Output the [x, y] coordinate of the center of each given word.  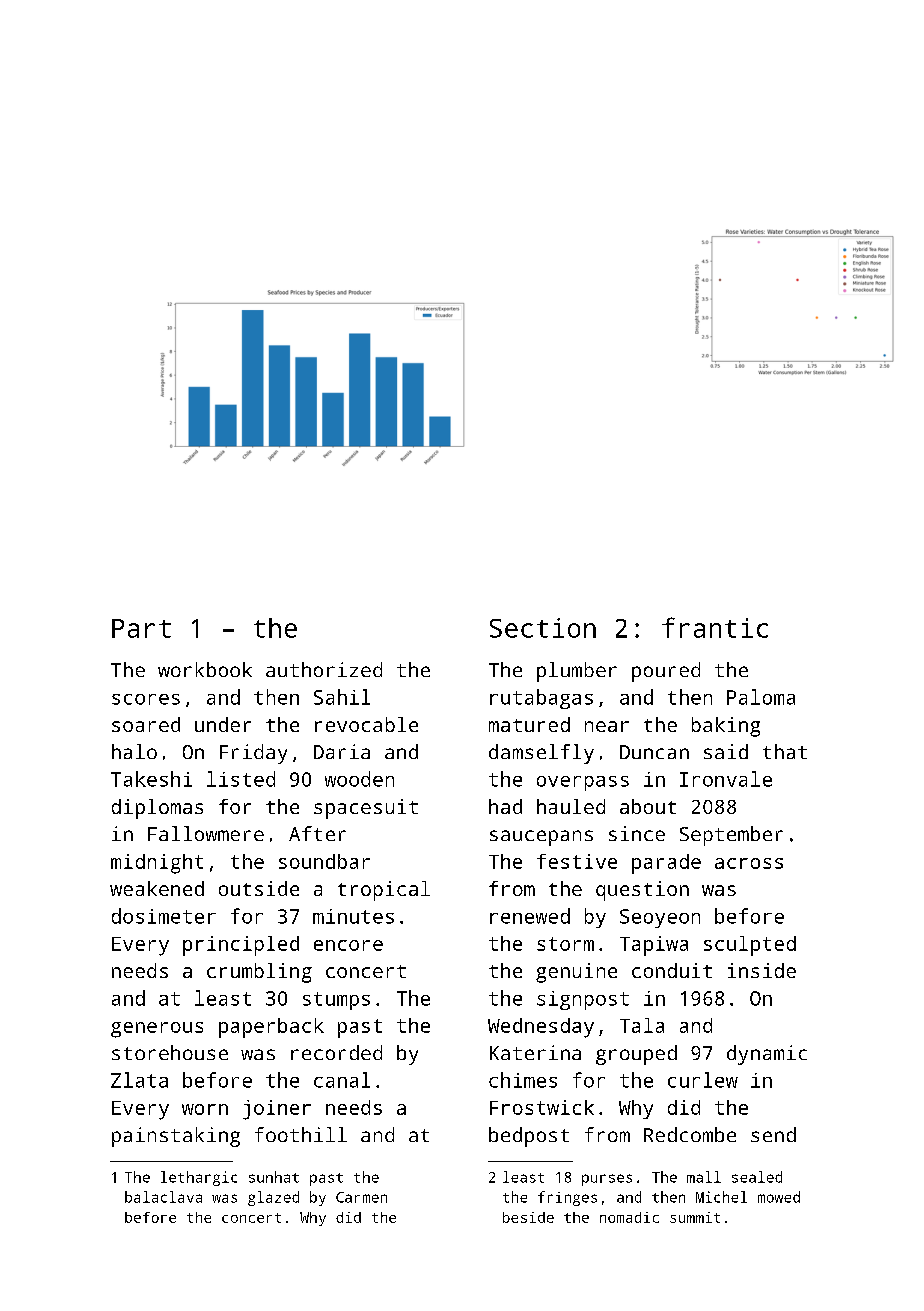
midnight [157, 864]
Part [141, 628]
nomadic [629, 1217]
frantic [715, 627]
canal [342, 1080]
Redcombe [690, 1134]
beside [528, 1217]
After [317, 833]
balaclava [163, 1197]
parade [666, 864]
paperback [271, 1028]
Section [543, 628]
